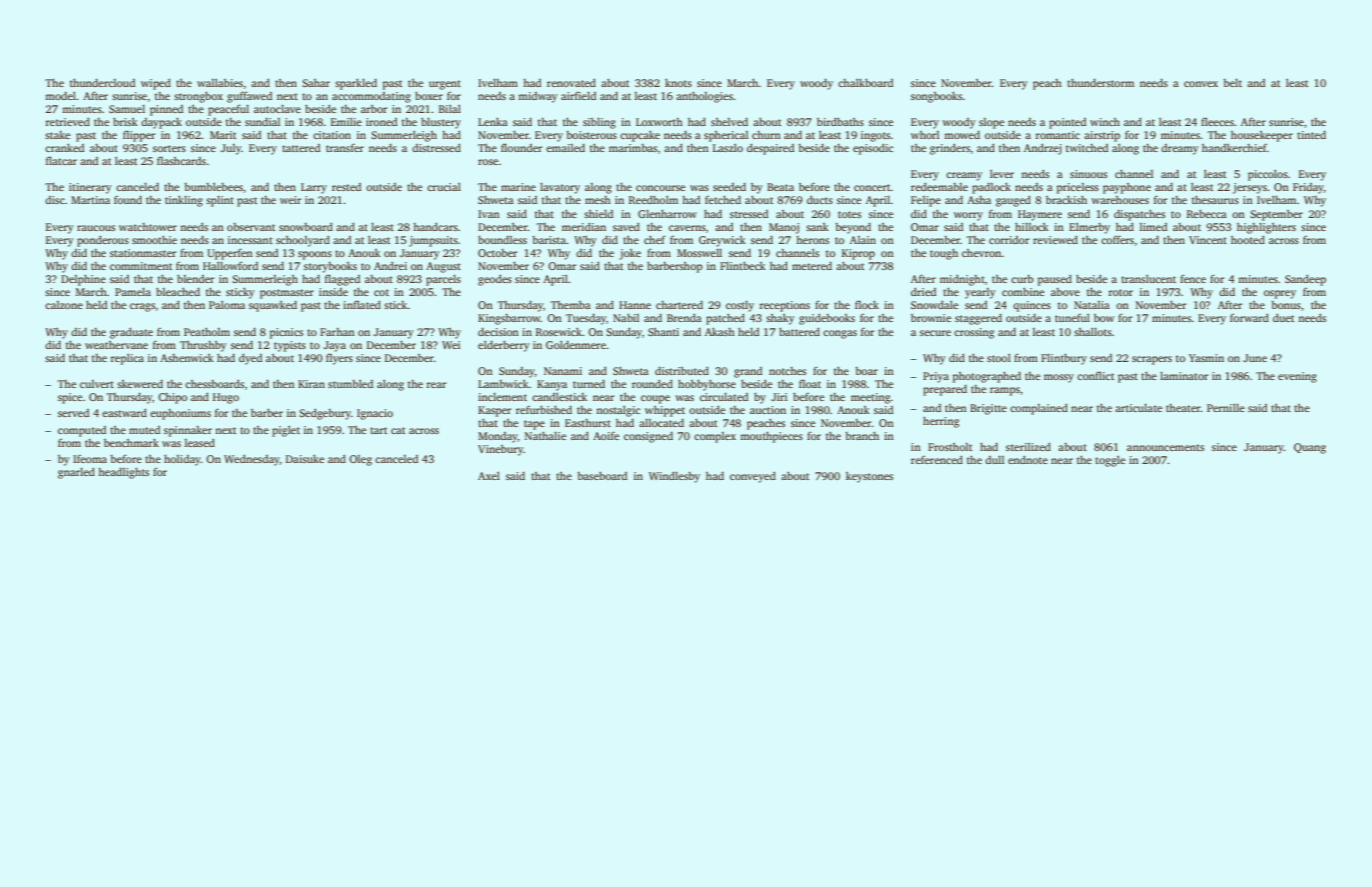 This screenshot has width=1372, height=887. I want to click on accommodating, so click(371, 97).
